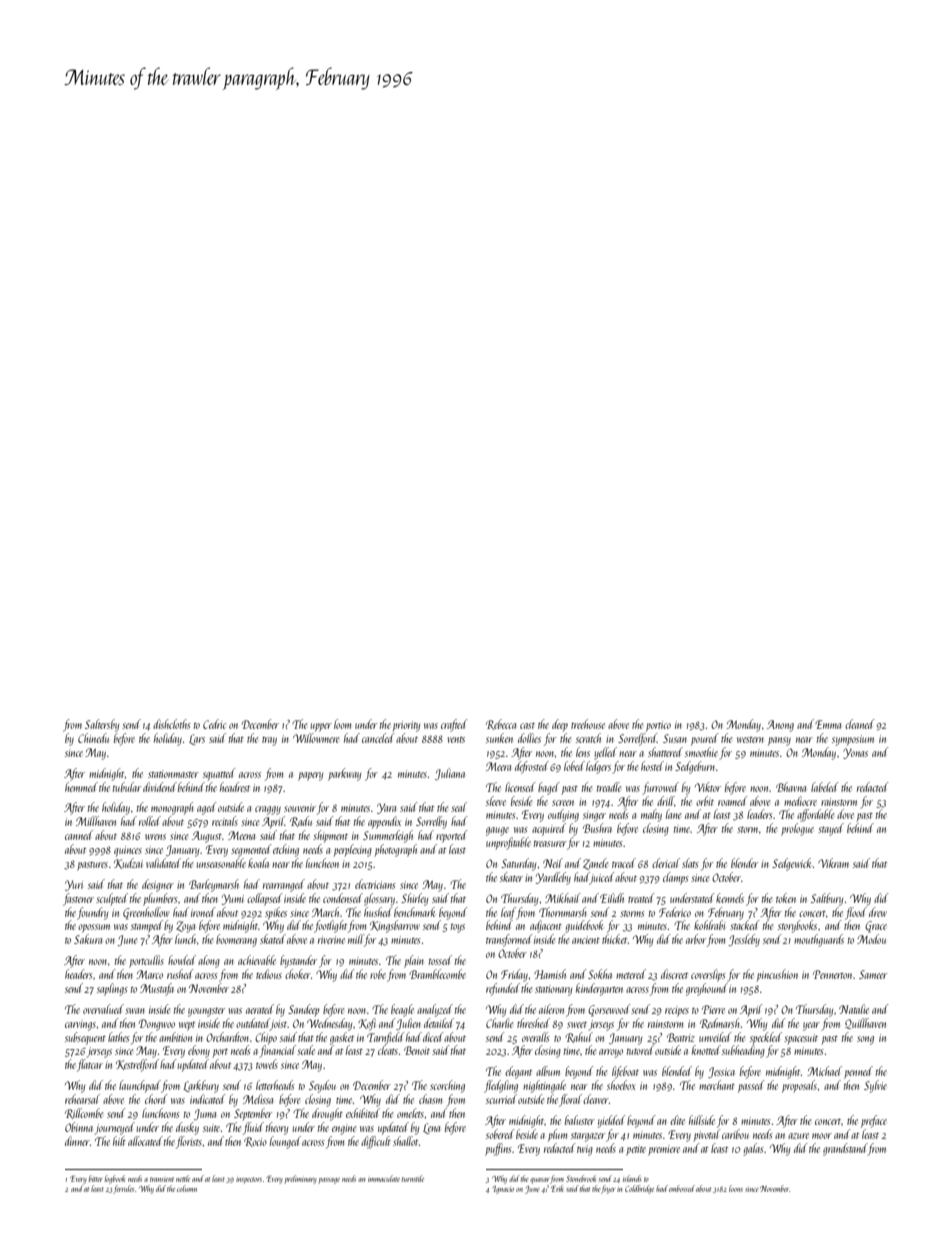 This screenshot has height=1233, width=952. I want to click on storybooks, so click(797, 926).
